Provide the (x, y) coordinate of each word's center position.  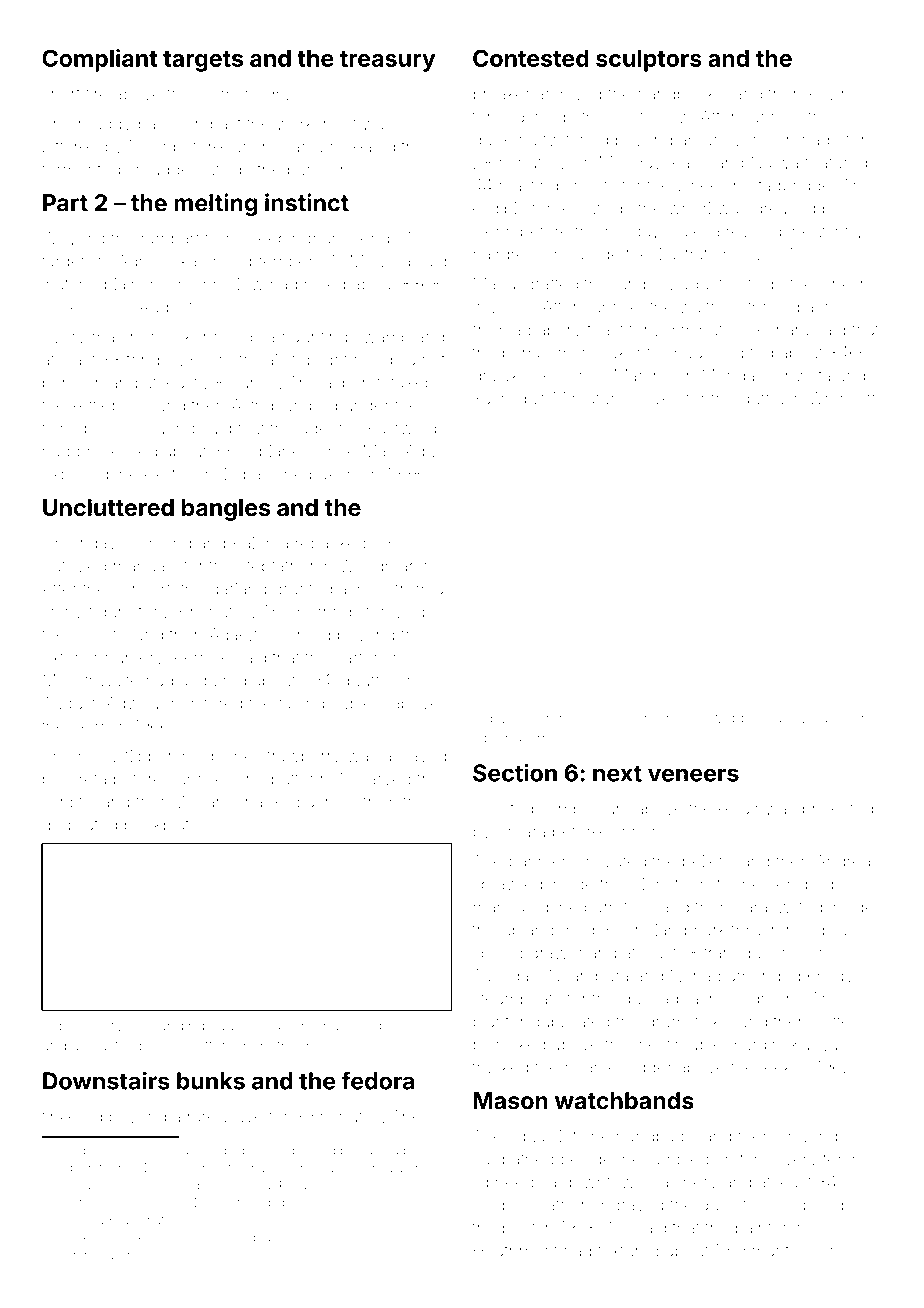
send (371, 238)
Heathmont (516, 1250)
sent (151, 1255)
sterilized (391, 611)
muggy (105, 127)
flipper (148, 757)
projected (838, 810)
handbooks (680, 94)
